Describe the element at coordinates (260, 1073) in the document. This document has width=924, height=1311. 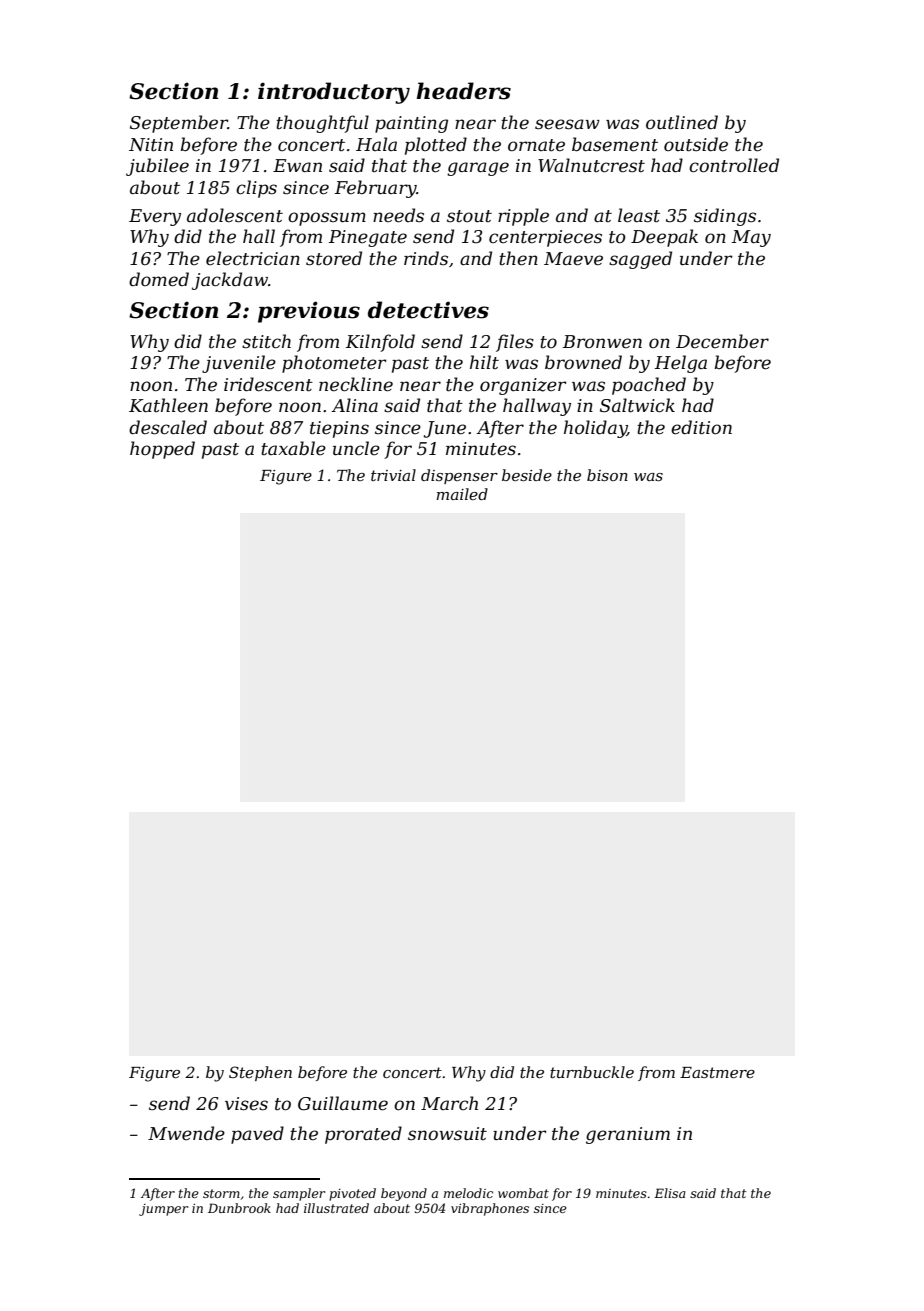
I see `Stephen` at that location.
